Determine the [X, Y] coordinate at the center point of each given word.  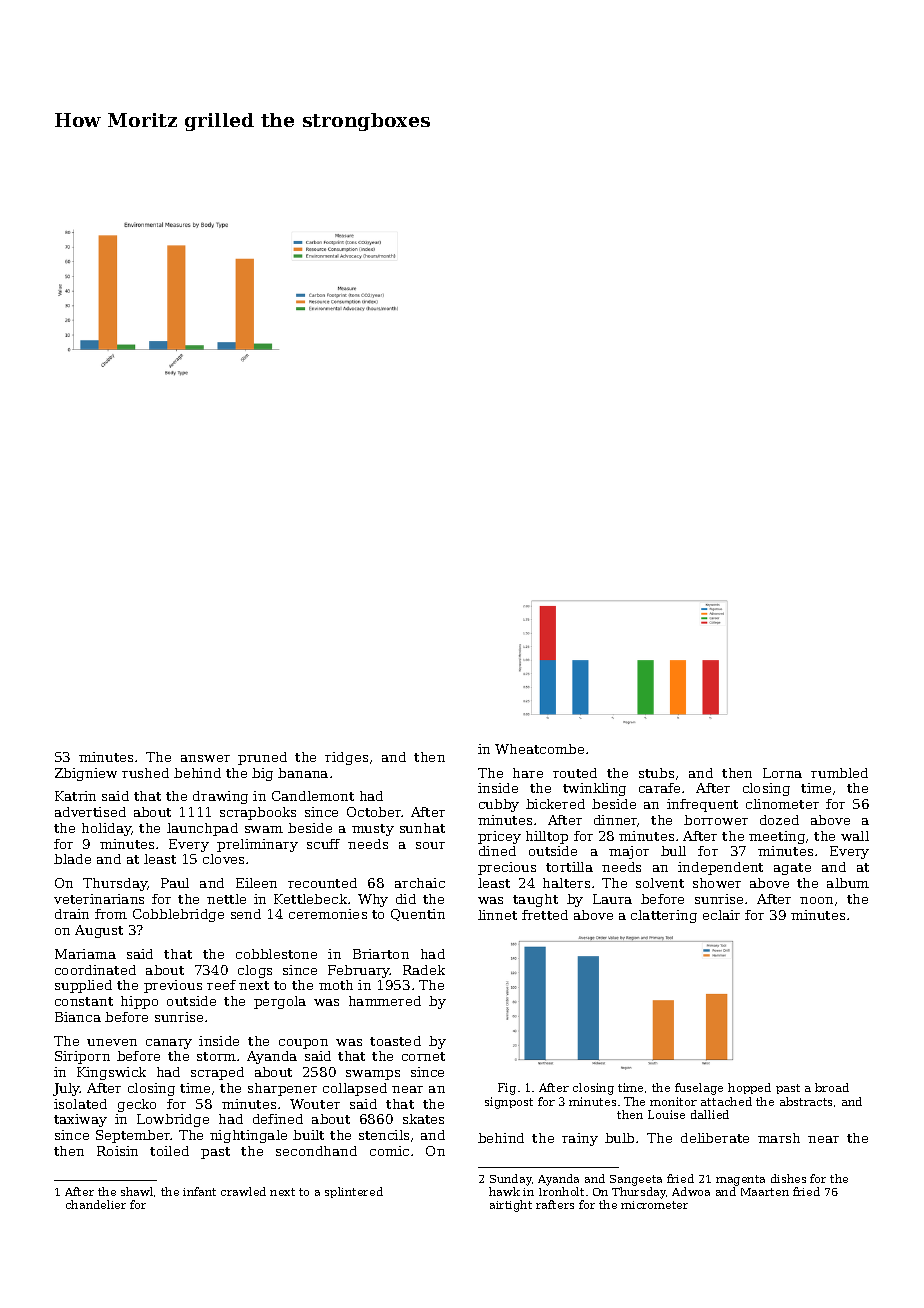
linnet [497, 915]
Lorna [782, 773]
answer [205, 758]
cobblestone [276, 954]
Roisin [117, 1151]
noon [816, 900]
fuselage [699, 1089]
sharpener [282, 1089]
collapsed [355, 1089]
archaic [420, 883]
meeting [777, 837]
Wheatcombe [539, 749]
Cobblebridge [178, 915]
